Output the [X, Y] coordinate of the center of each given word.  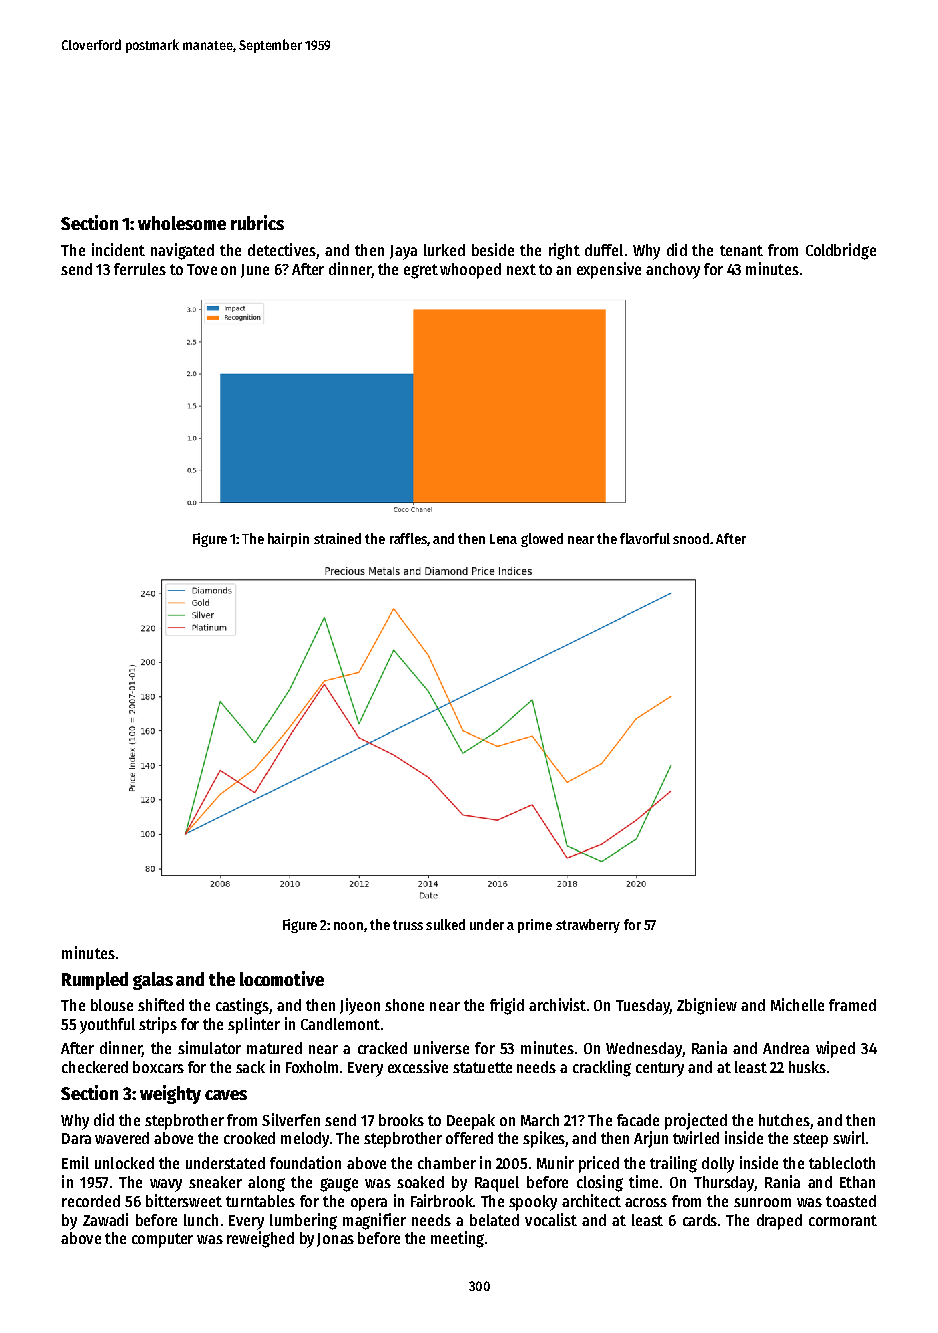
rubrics [257, 222]
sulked [445, 924]
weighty [170, 1094]
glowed [542, 540]
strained [337, 538]
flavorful [645, 538]
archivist [557, 1004]
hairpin [288, 540]
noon [348, 926]
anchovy [673, 271]
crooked [249, 1138]
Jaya [403, 252]
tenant [741, 250]
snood [691, 538]
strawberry [588, 926]
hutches [784, 1120]
